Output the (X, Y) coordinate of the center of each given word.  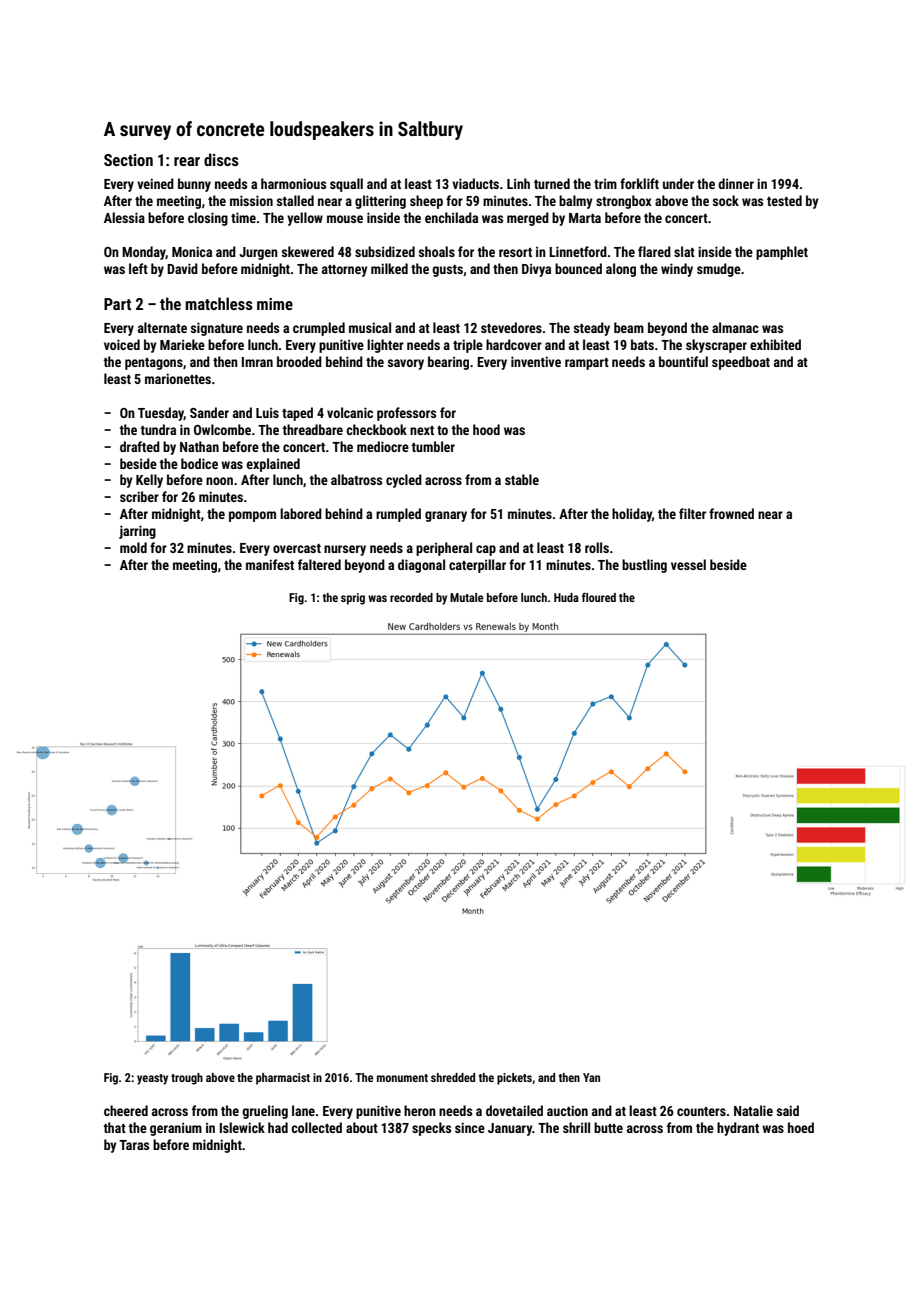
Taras (134, 1145)
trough (187, 1079)
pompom (252, 516)
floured (599, 597)
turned (552, 183)
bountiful (683, 361)
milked (389, 268)
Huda (566, 597)
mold (133, 547)
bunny (194, 185)
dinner (736, 183)
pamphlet (782, 253)
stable (522, 479)
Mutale (466, 597)
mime (275, 304)
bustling (644, 566)
